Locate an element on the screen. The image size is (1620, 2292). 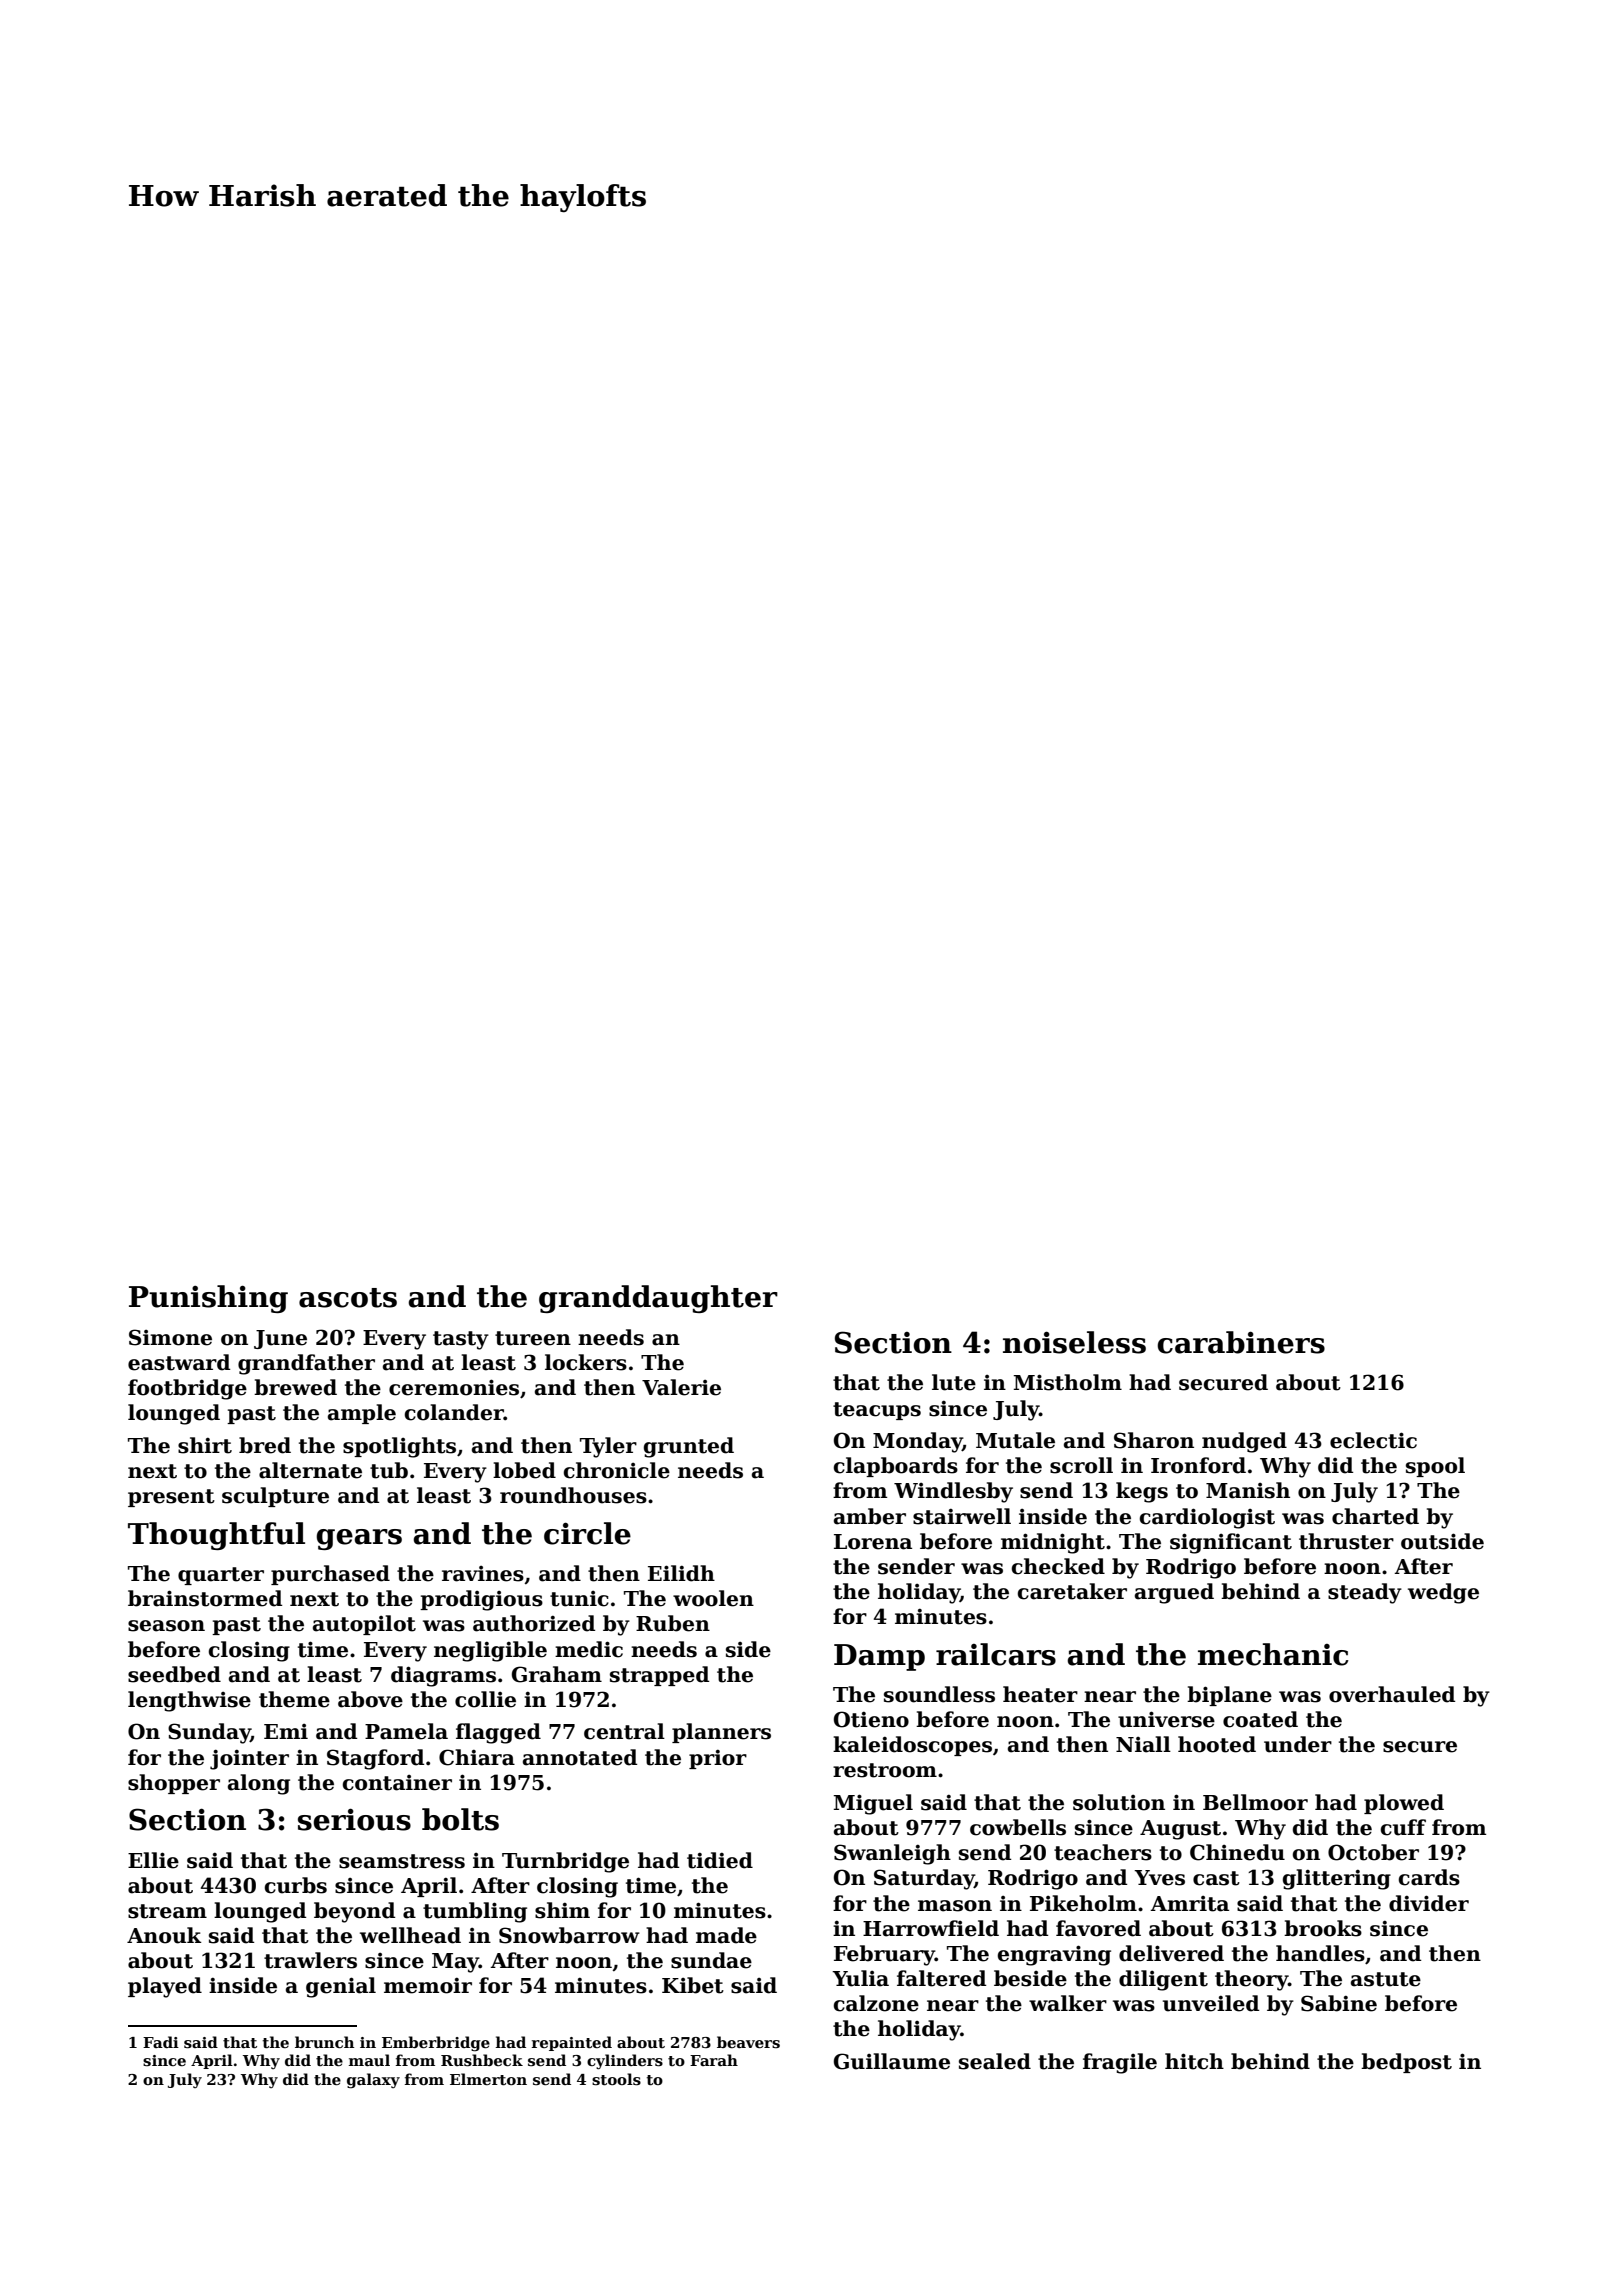
ascots is located at coordinates (348, 1298).
